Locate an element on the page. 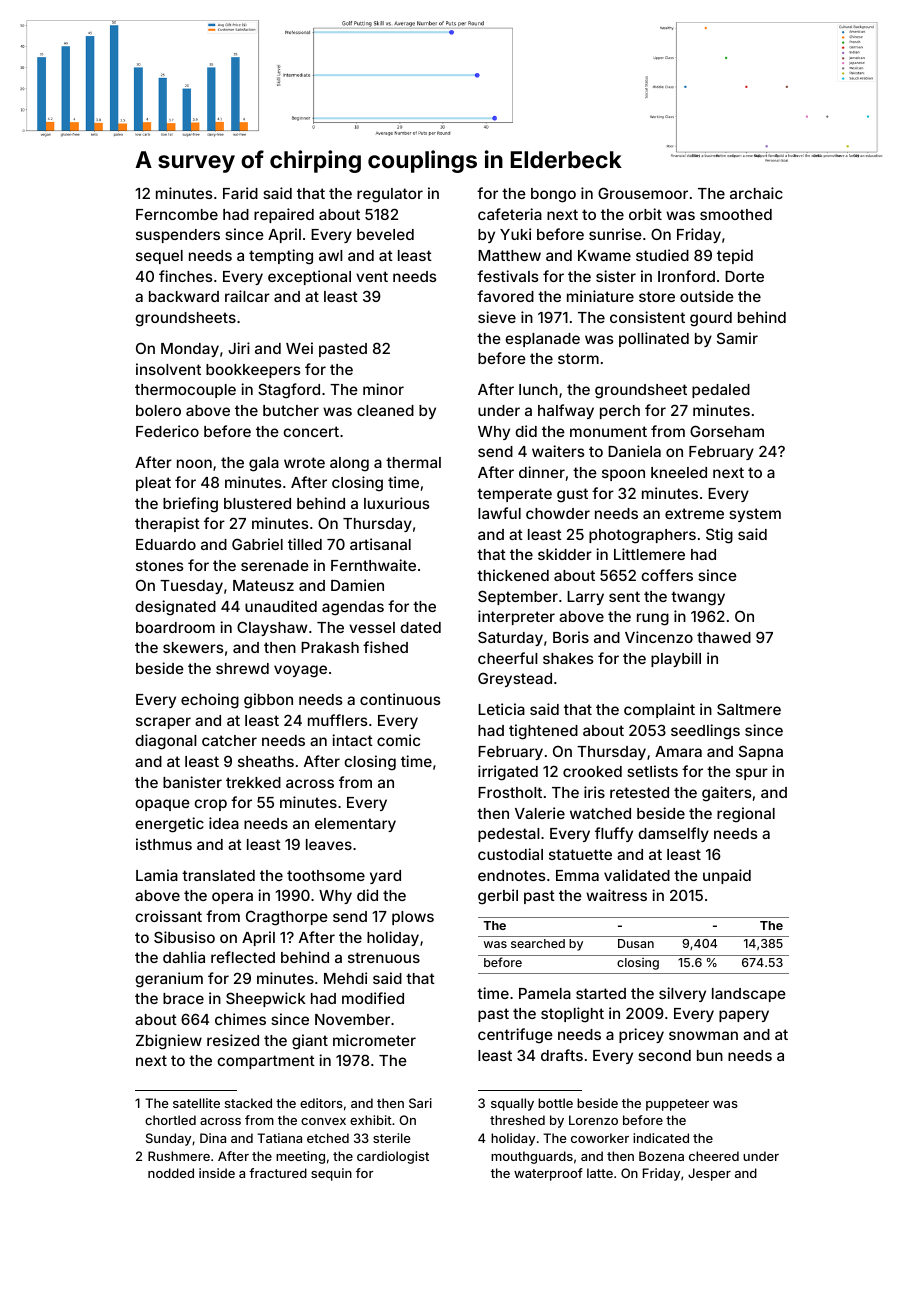 The image size is (924, 1314). bottle is located at coordinates (555, 1103).
